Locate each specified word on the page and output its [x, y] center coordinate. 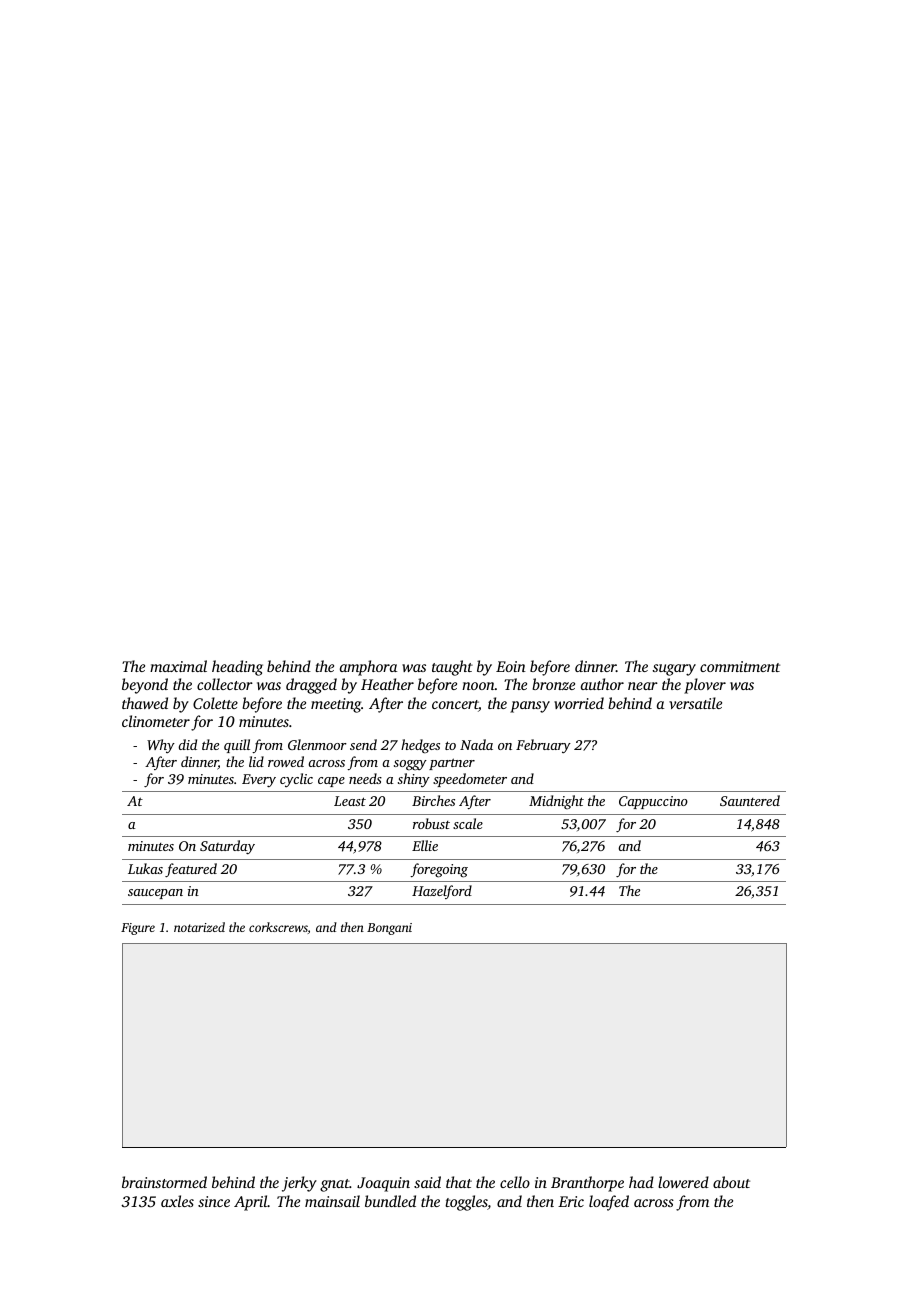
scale [468, 823]
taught [452, 668]
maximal [178, 666]
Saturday [227, 847]
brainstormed [164, 1182]
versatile [695, 703]
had [641, 1182]
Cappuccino [653, 802]
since [214, 1201]
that [459, 1182]
